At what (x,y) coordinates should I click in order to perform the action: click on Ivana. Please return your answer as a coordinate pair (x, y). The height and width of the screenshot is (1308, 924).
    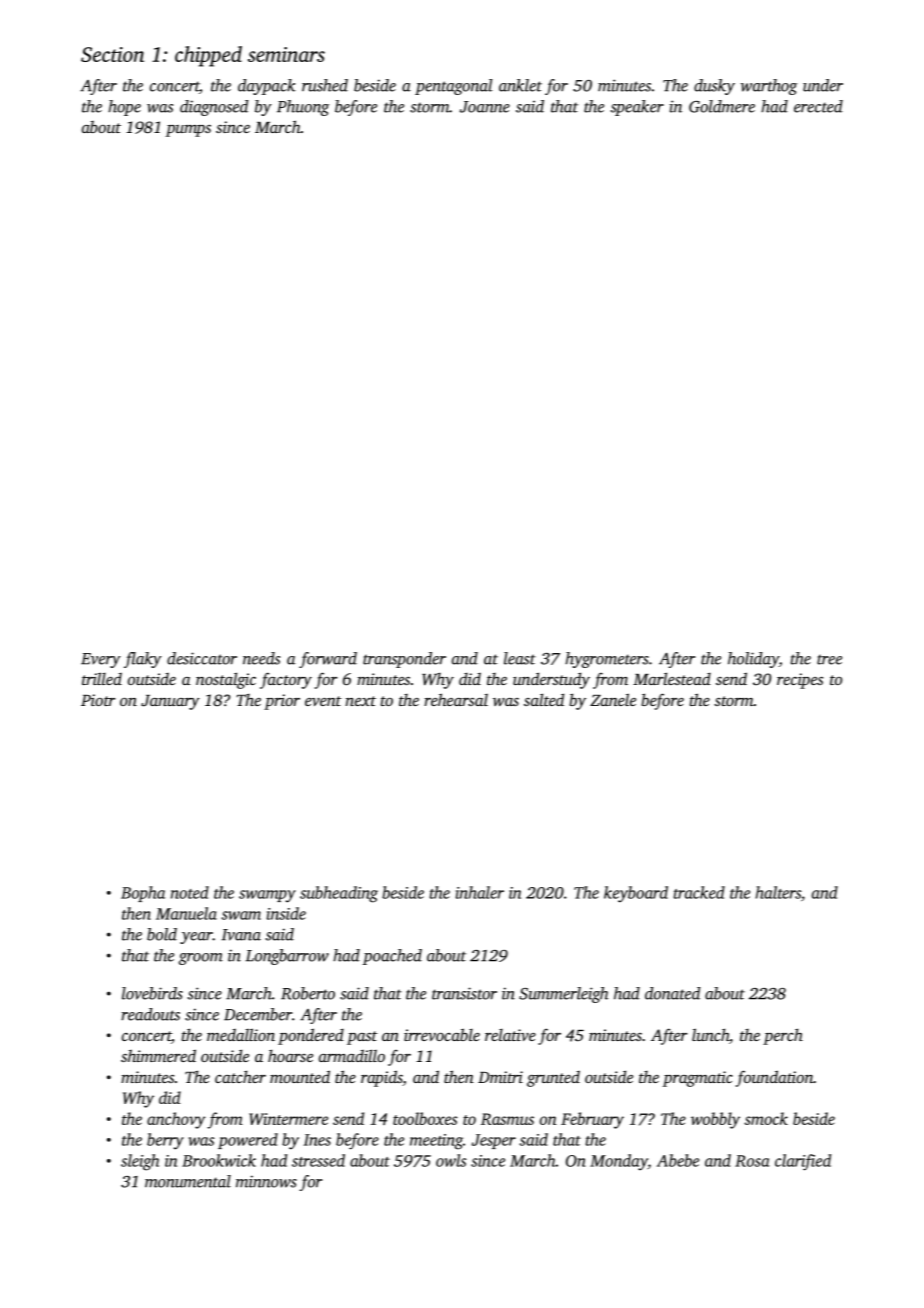
    Looking at the image, I should click on (241, 935).
